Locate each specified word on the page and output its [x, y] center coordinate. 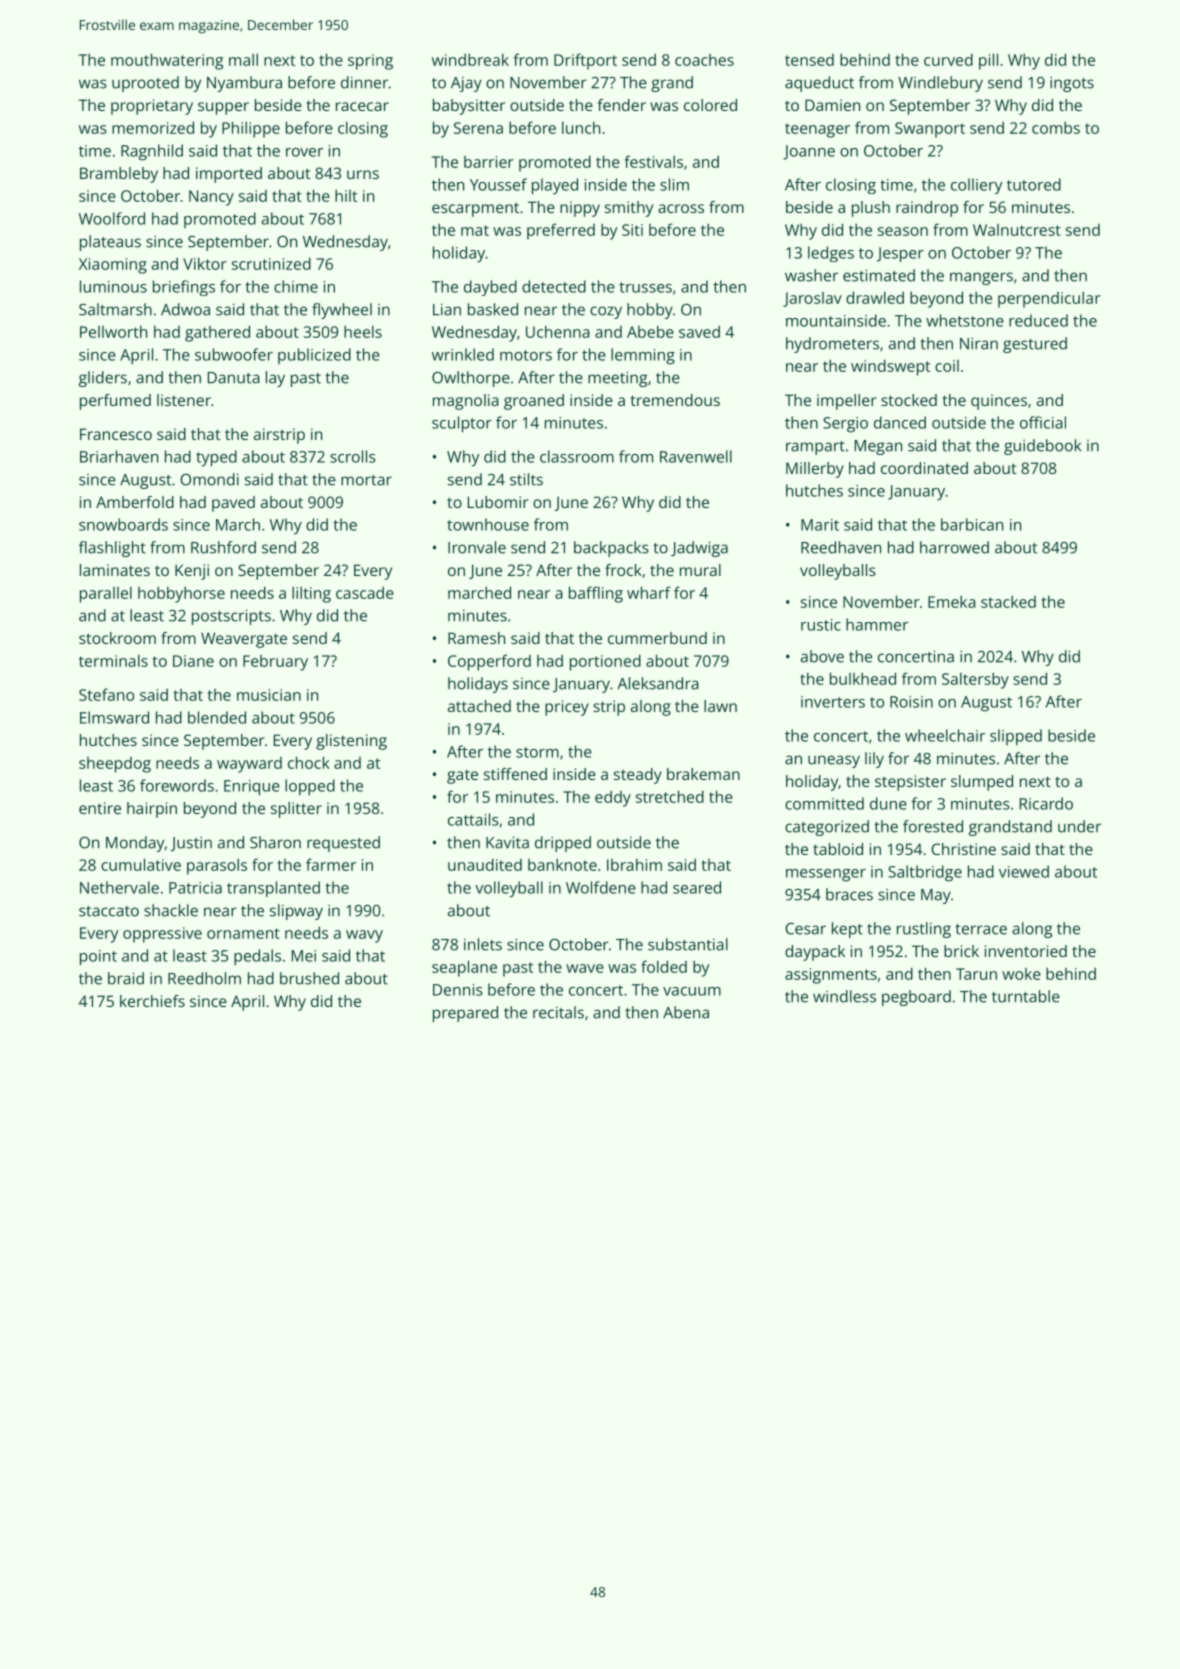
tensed [809, 60]
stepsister [910, 783]
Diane [193, 661]
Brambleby [119, 175]
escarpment [475, 210]
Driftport [585, 61]
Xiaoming [113, 266]
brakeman [703, 774]
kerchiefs [152, 1001]
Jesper [900, 254]
